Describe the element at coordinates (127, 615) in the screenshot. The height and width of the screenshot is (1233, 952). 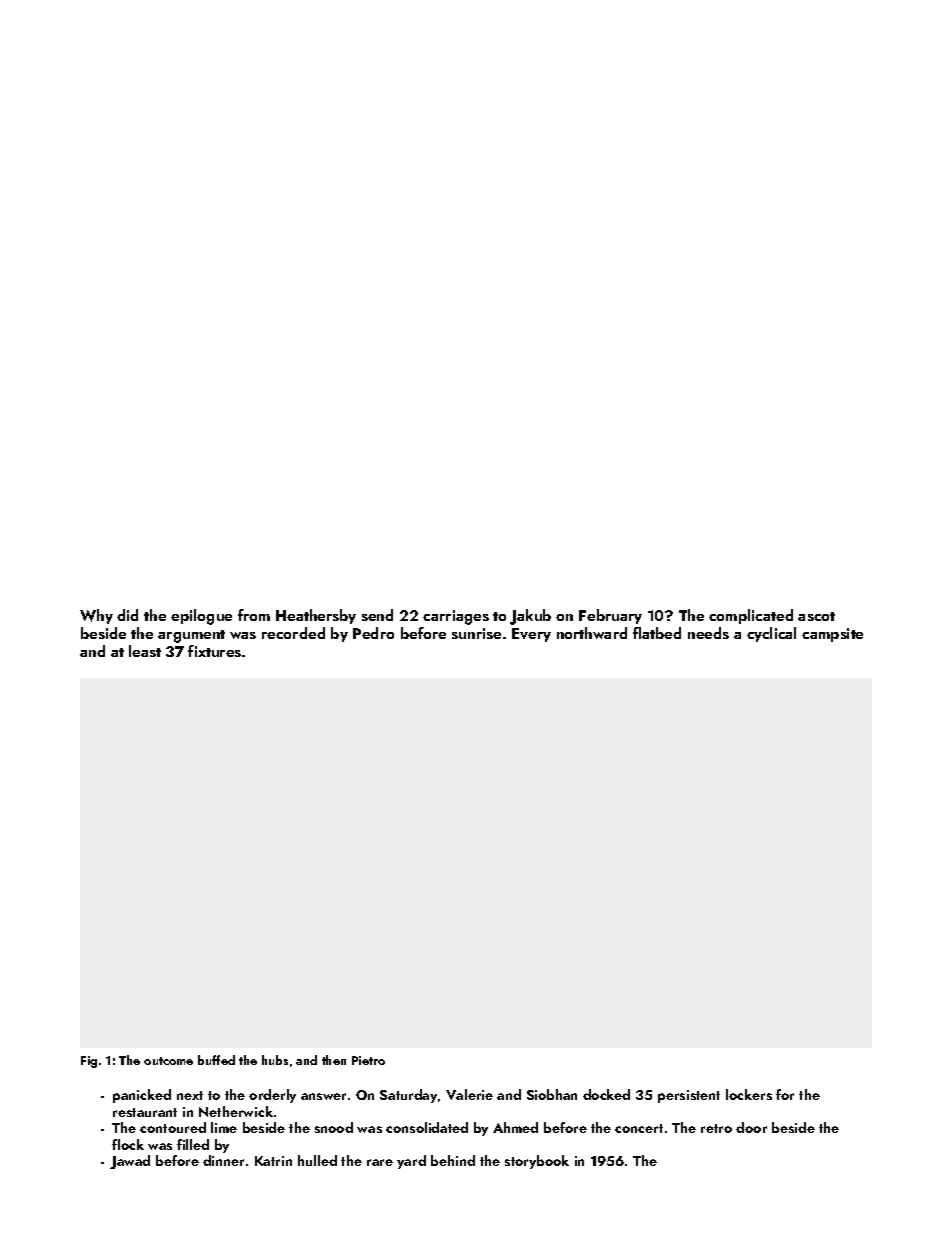
I see `did` at that location.
